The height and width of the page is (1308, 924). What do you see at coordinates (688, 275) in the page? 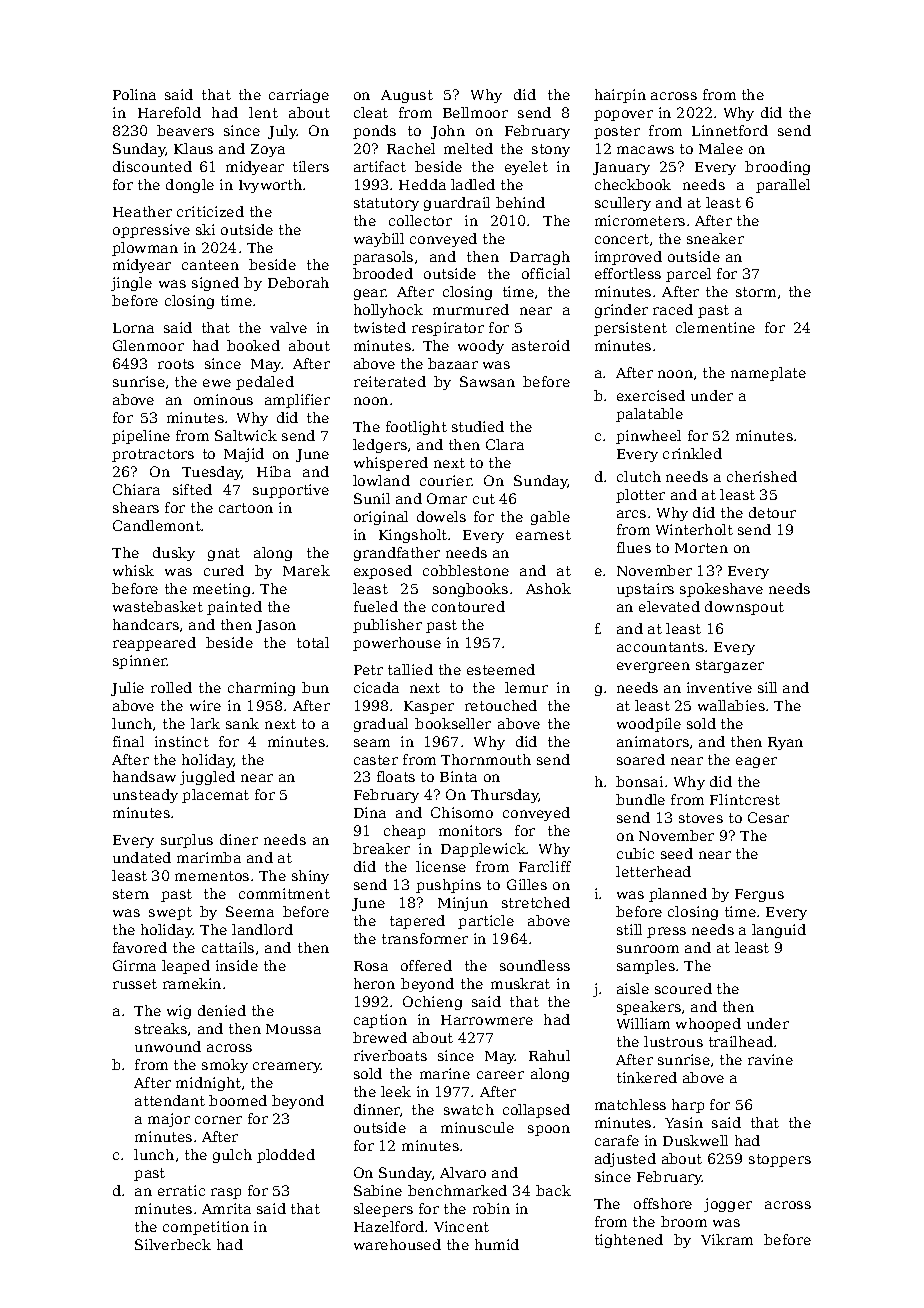
I see `parcel` at bounding box center [688, 275].
